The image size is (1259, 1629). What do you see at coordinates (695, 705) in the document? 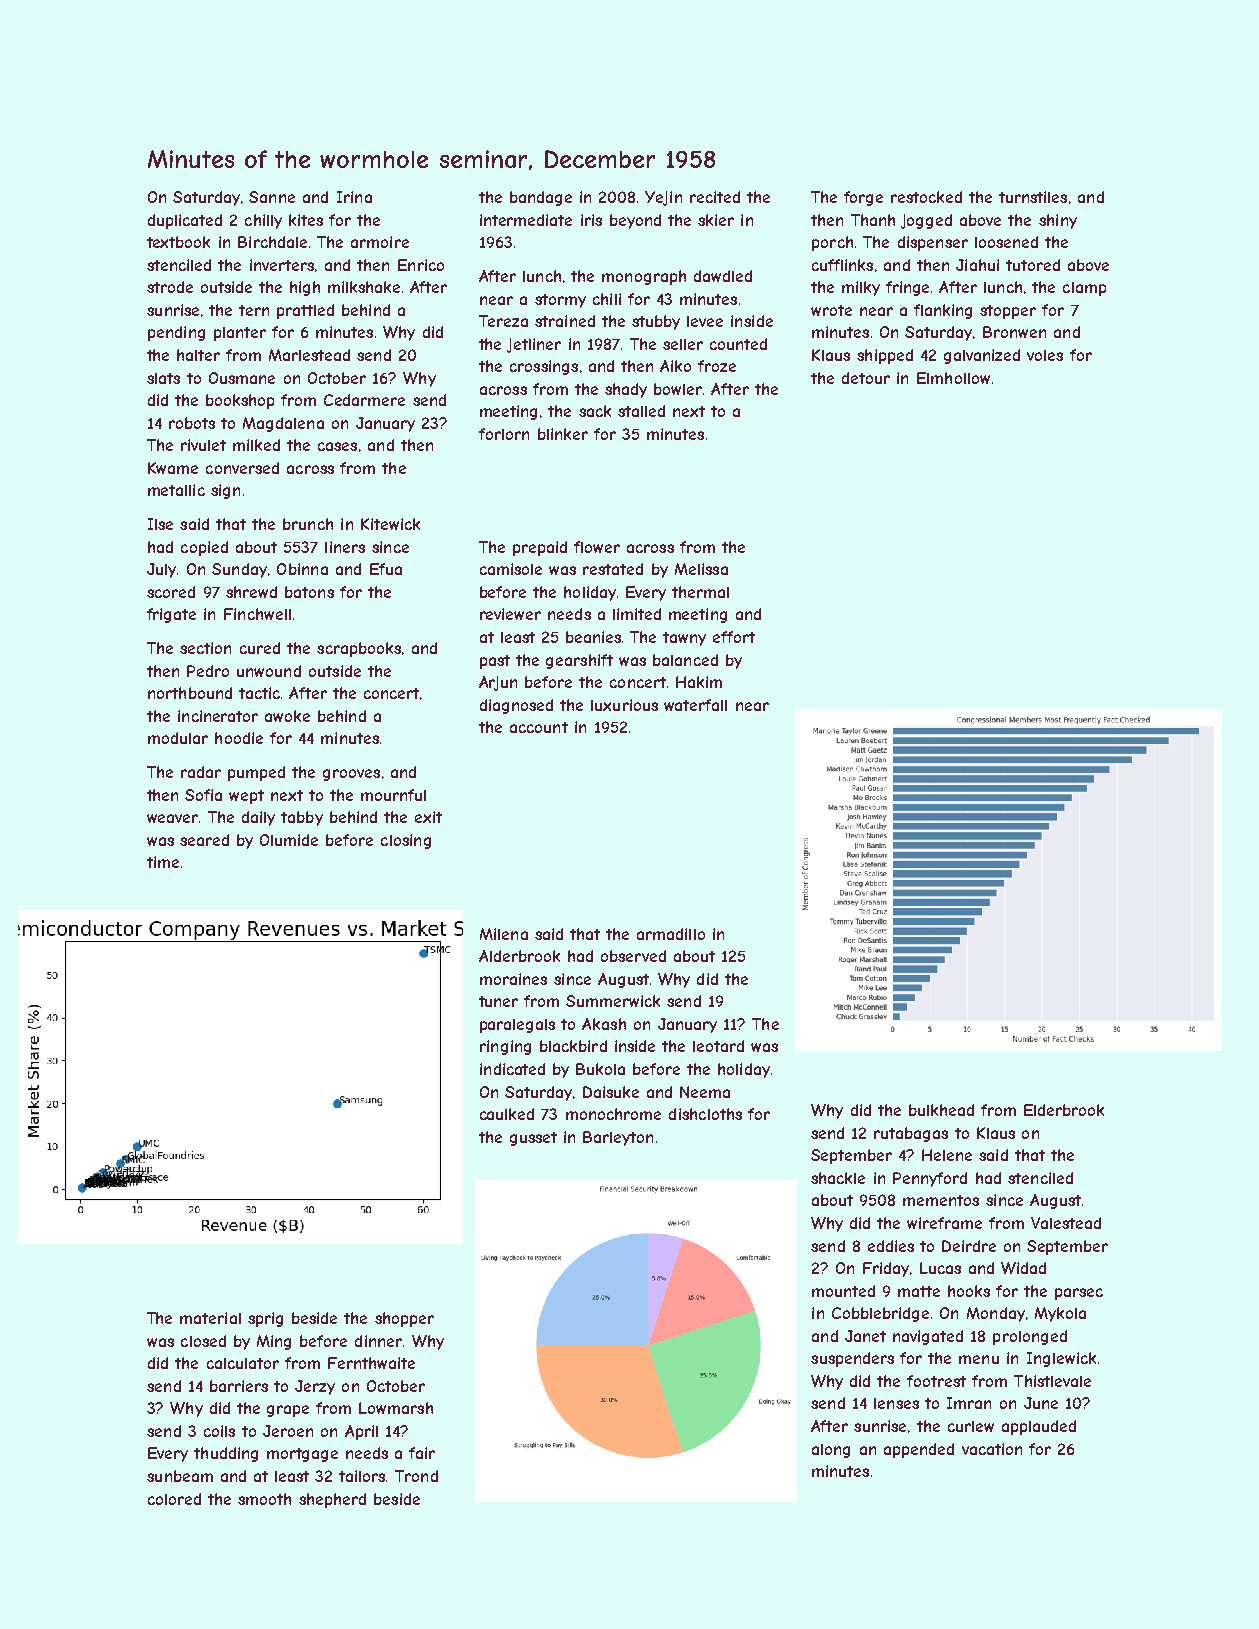
I see `waterfall` at bounding box center [695, 705].
